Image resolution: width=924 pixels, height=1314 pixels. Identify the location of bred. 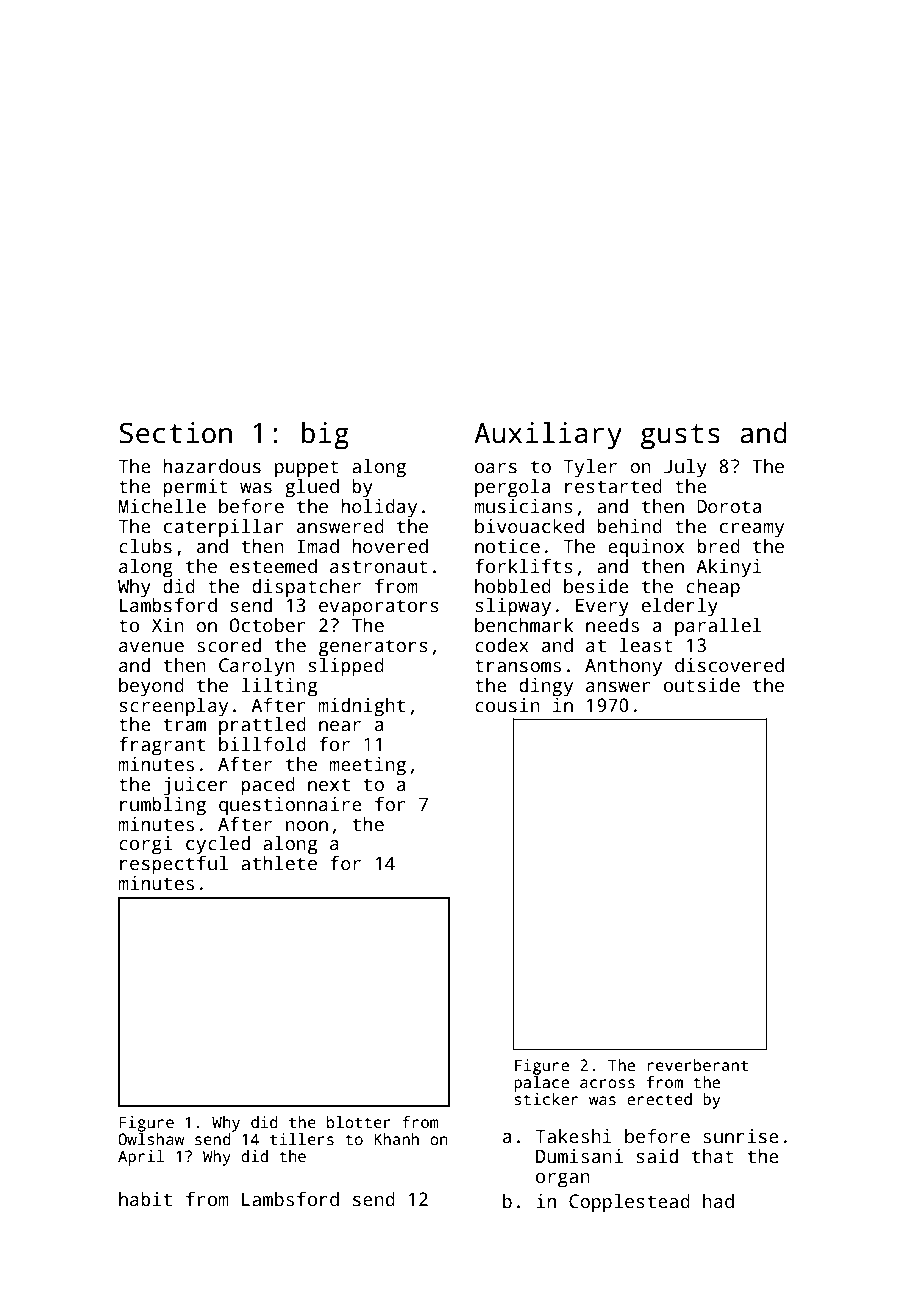
(718, 546).
